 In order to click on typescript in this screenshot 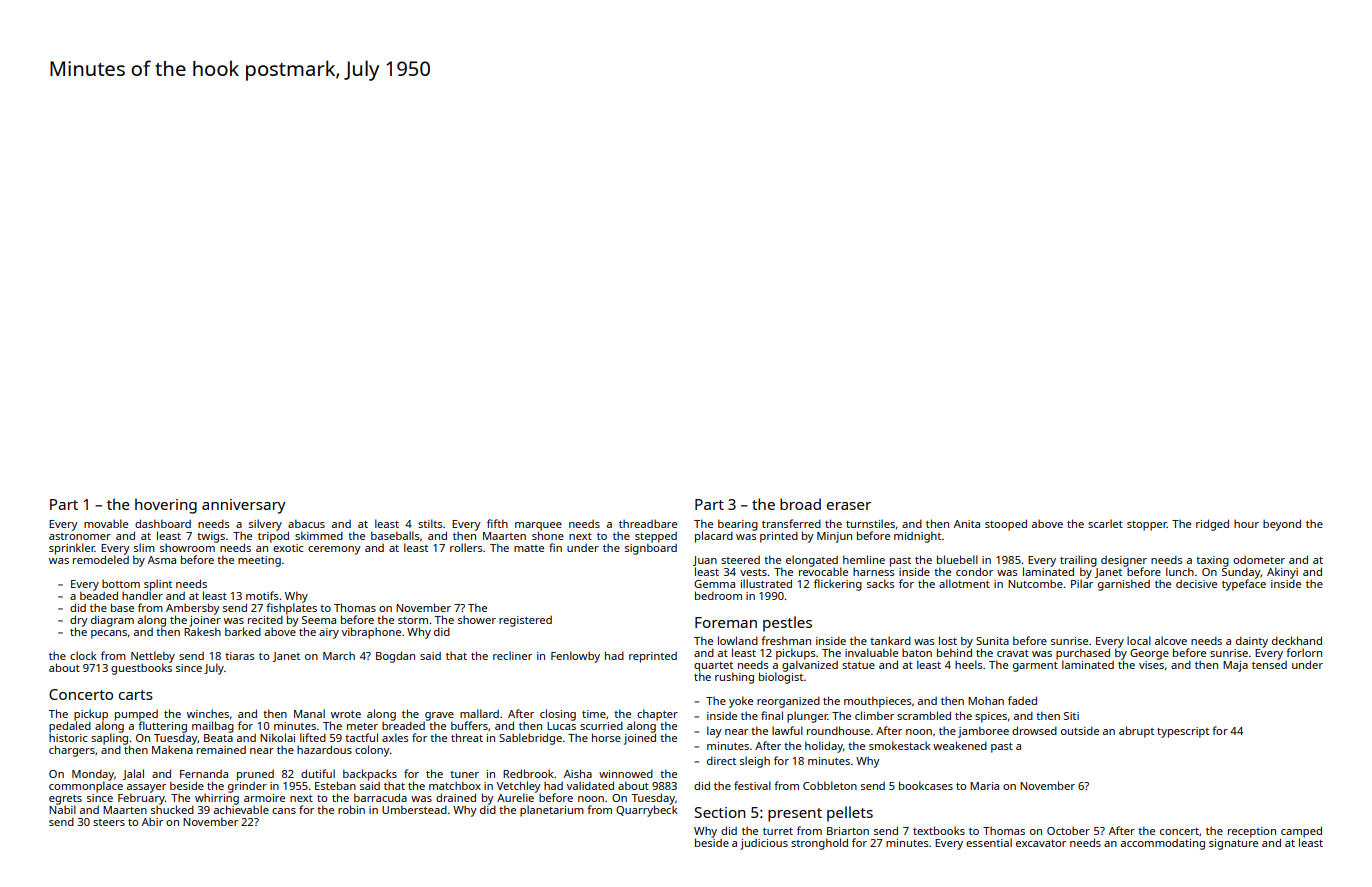, I will do `click(1183, 732)`.
